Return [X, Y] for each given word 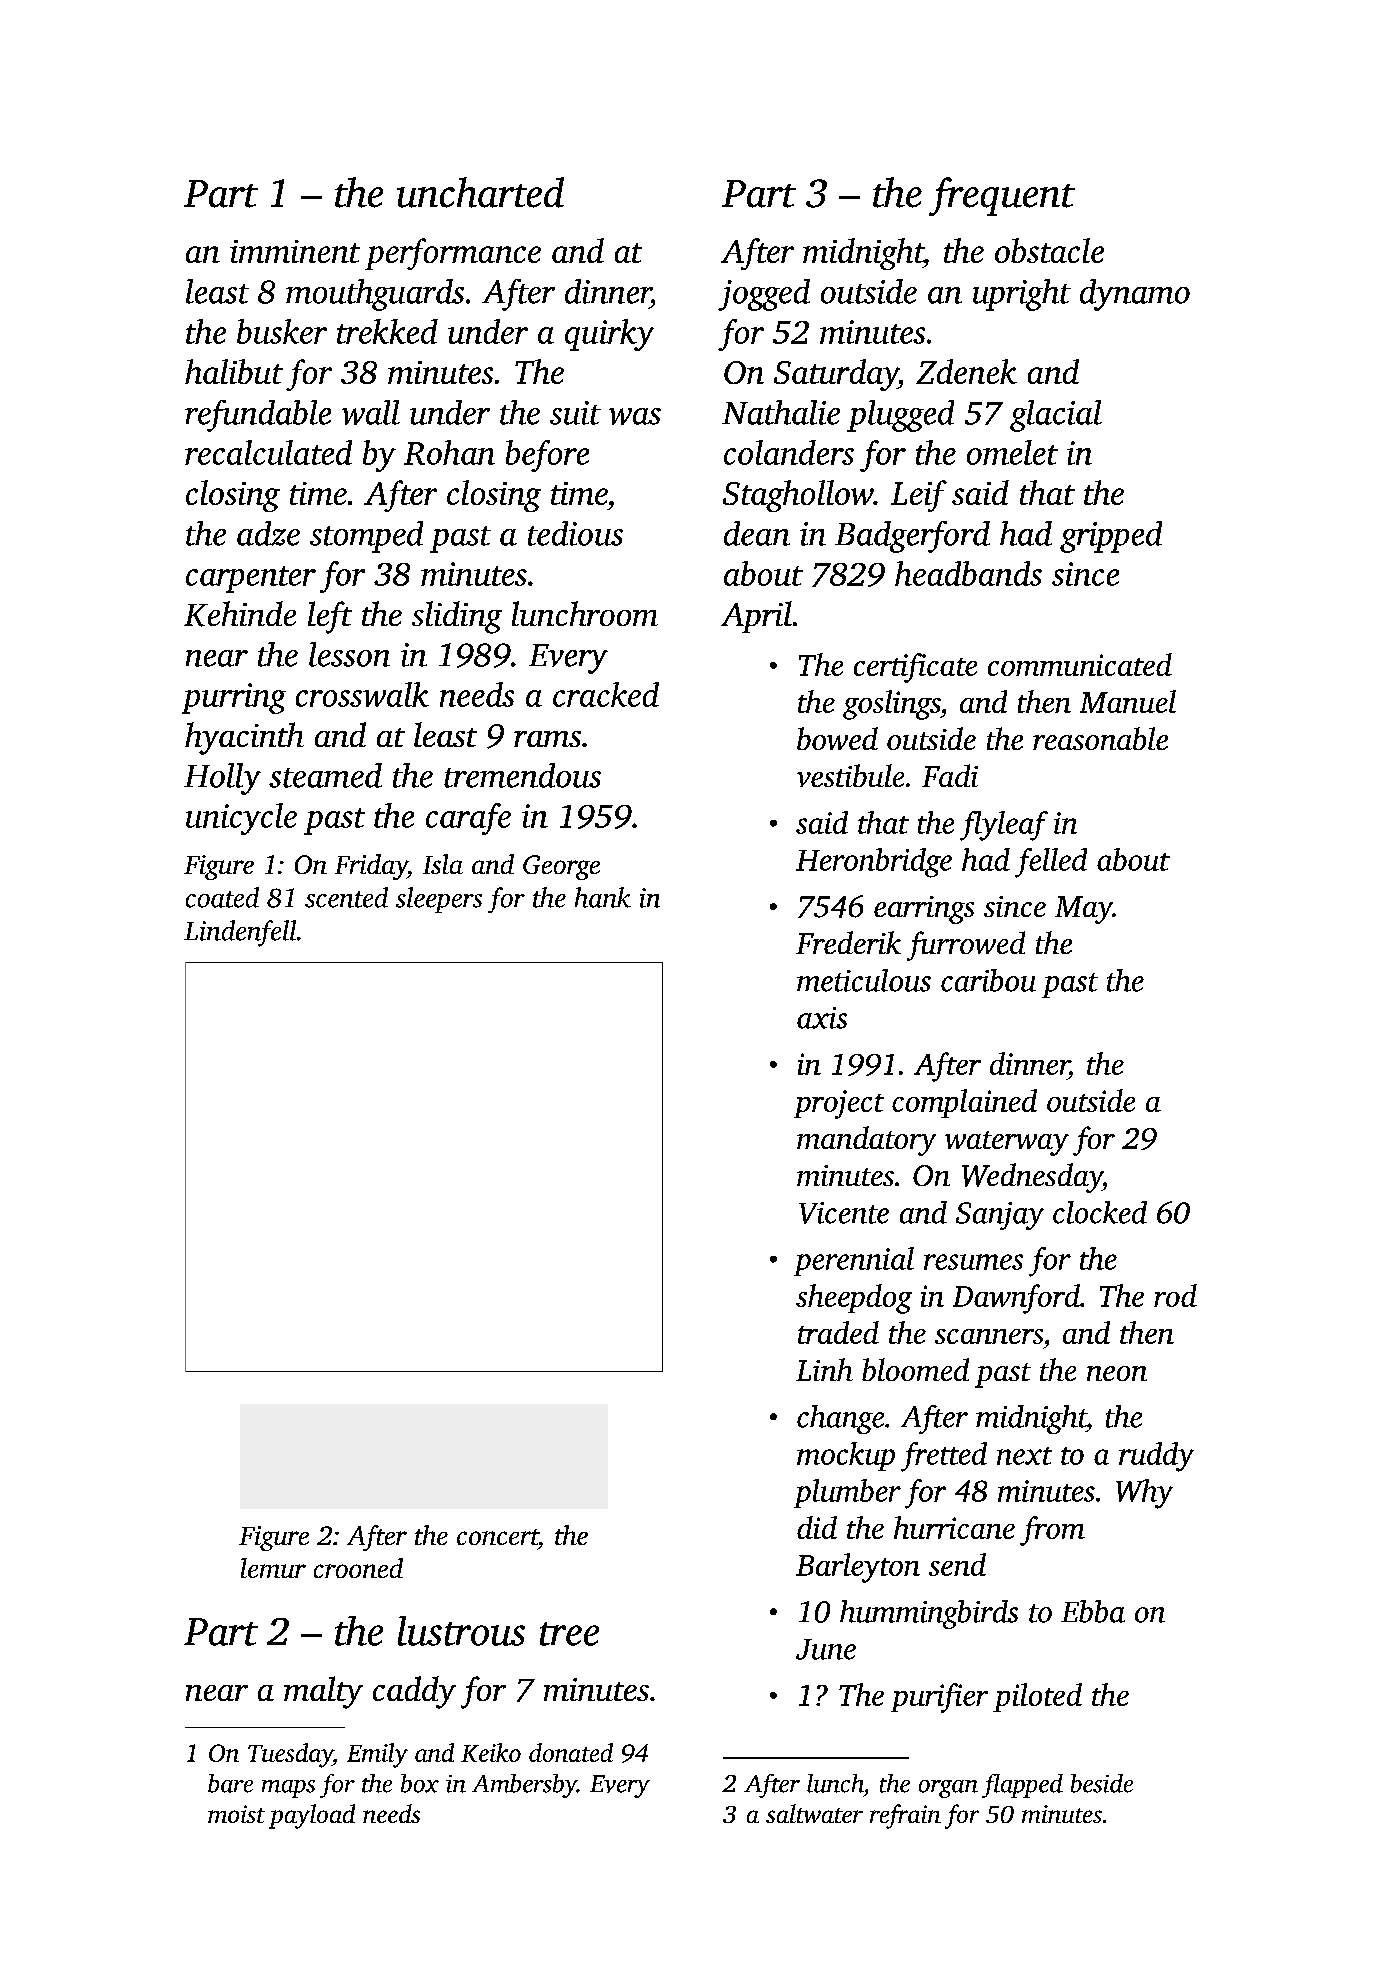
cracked [606, 694]
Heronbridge [874, 863]
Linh [824, 1369]
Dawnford [1016, 1299]
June [826, 1649]
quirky [609, 335]
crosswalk [362, 694]
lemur [273, 1568]
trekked [387, 331]
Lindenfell [240, 933]
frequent [1002, 196]
